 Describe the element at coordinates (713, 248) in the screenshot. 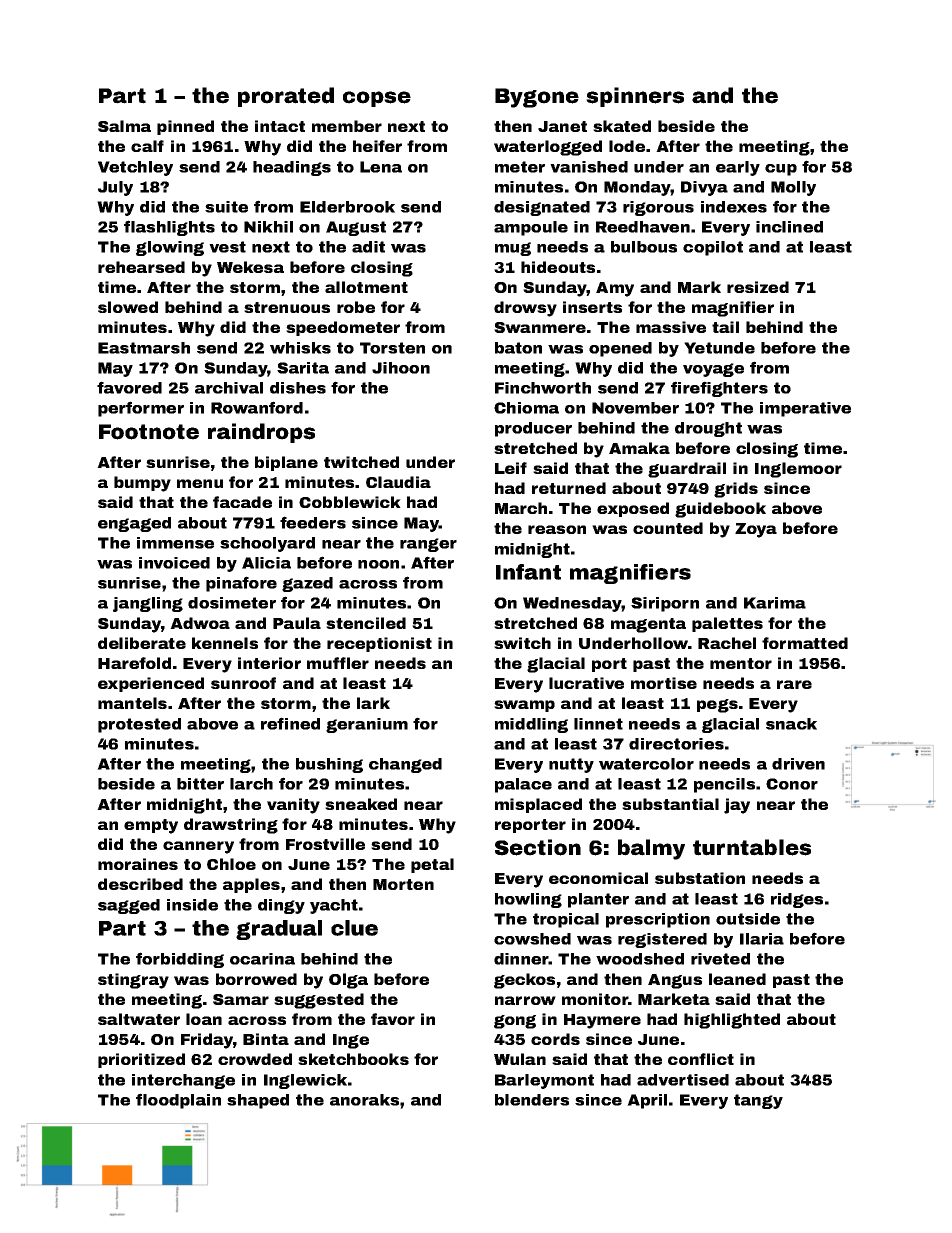

I see `copilot` at that location.
